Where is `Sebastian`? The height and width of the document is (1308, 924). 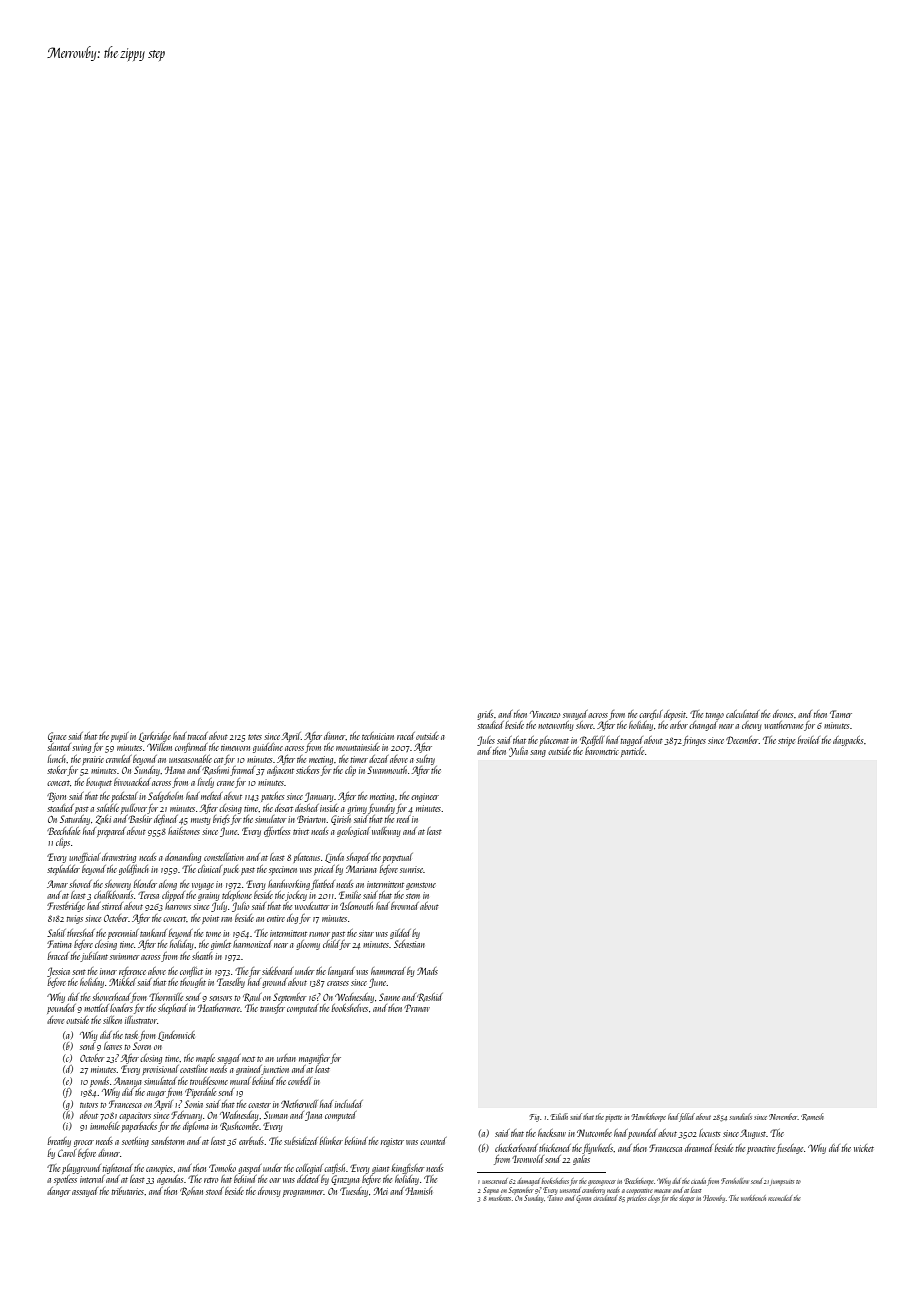 Sebastian is located at coordinates (409, 944).
